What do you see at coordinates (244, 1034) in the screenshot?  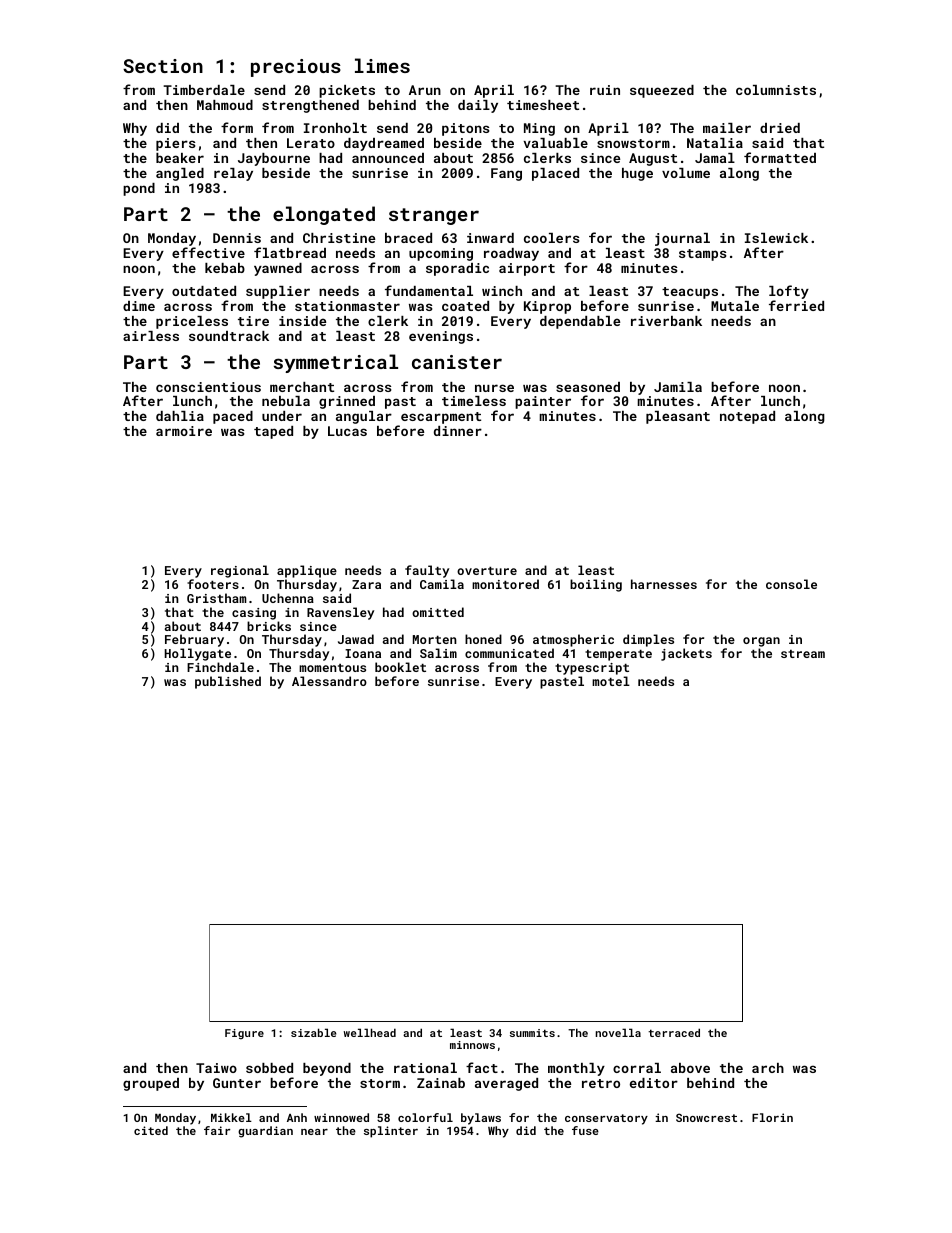 I see `Figure` at bounding box center [244, 1034].
